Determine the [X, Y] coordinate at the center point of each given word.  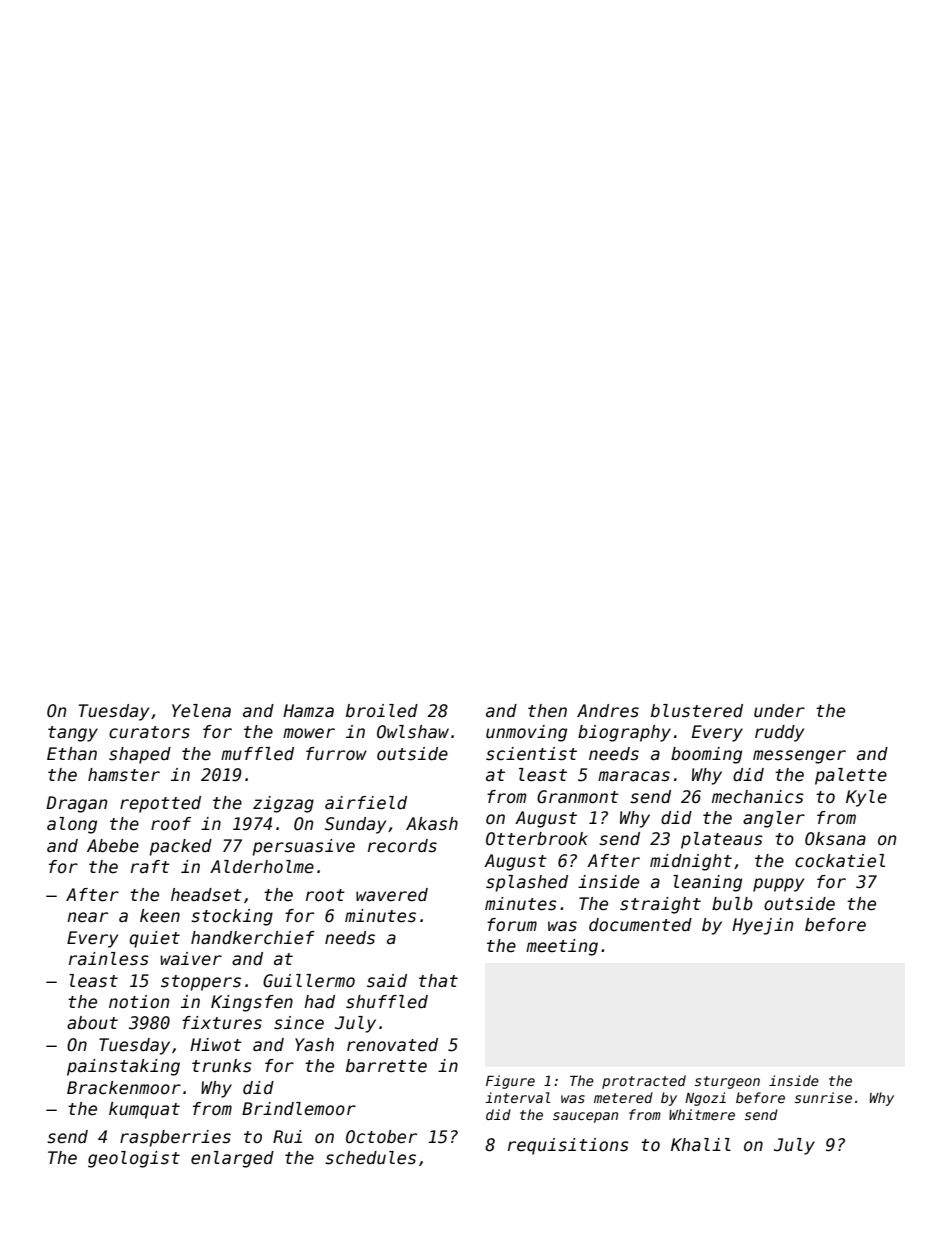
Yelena [201, 711]
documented [640, 925]
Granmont [578, 797]
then [547, 711]
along [72, 825]
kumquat [144, 1110]
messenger [799, 757]
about [92, 1023]
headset [206, 895]
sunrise [823, 1097]
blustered [697, 711]
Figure [510, 1082]
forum [512, 925]
